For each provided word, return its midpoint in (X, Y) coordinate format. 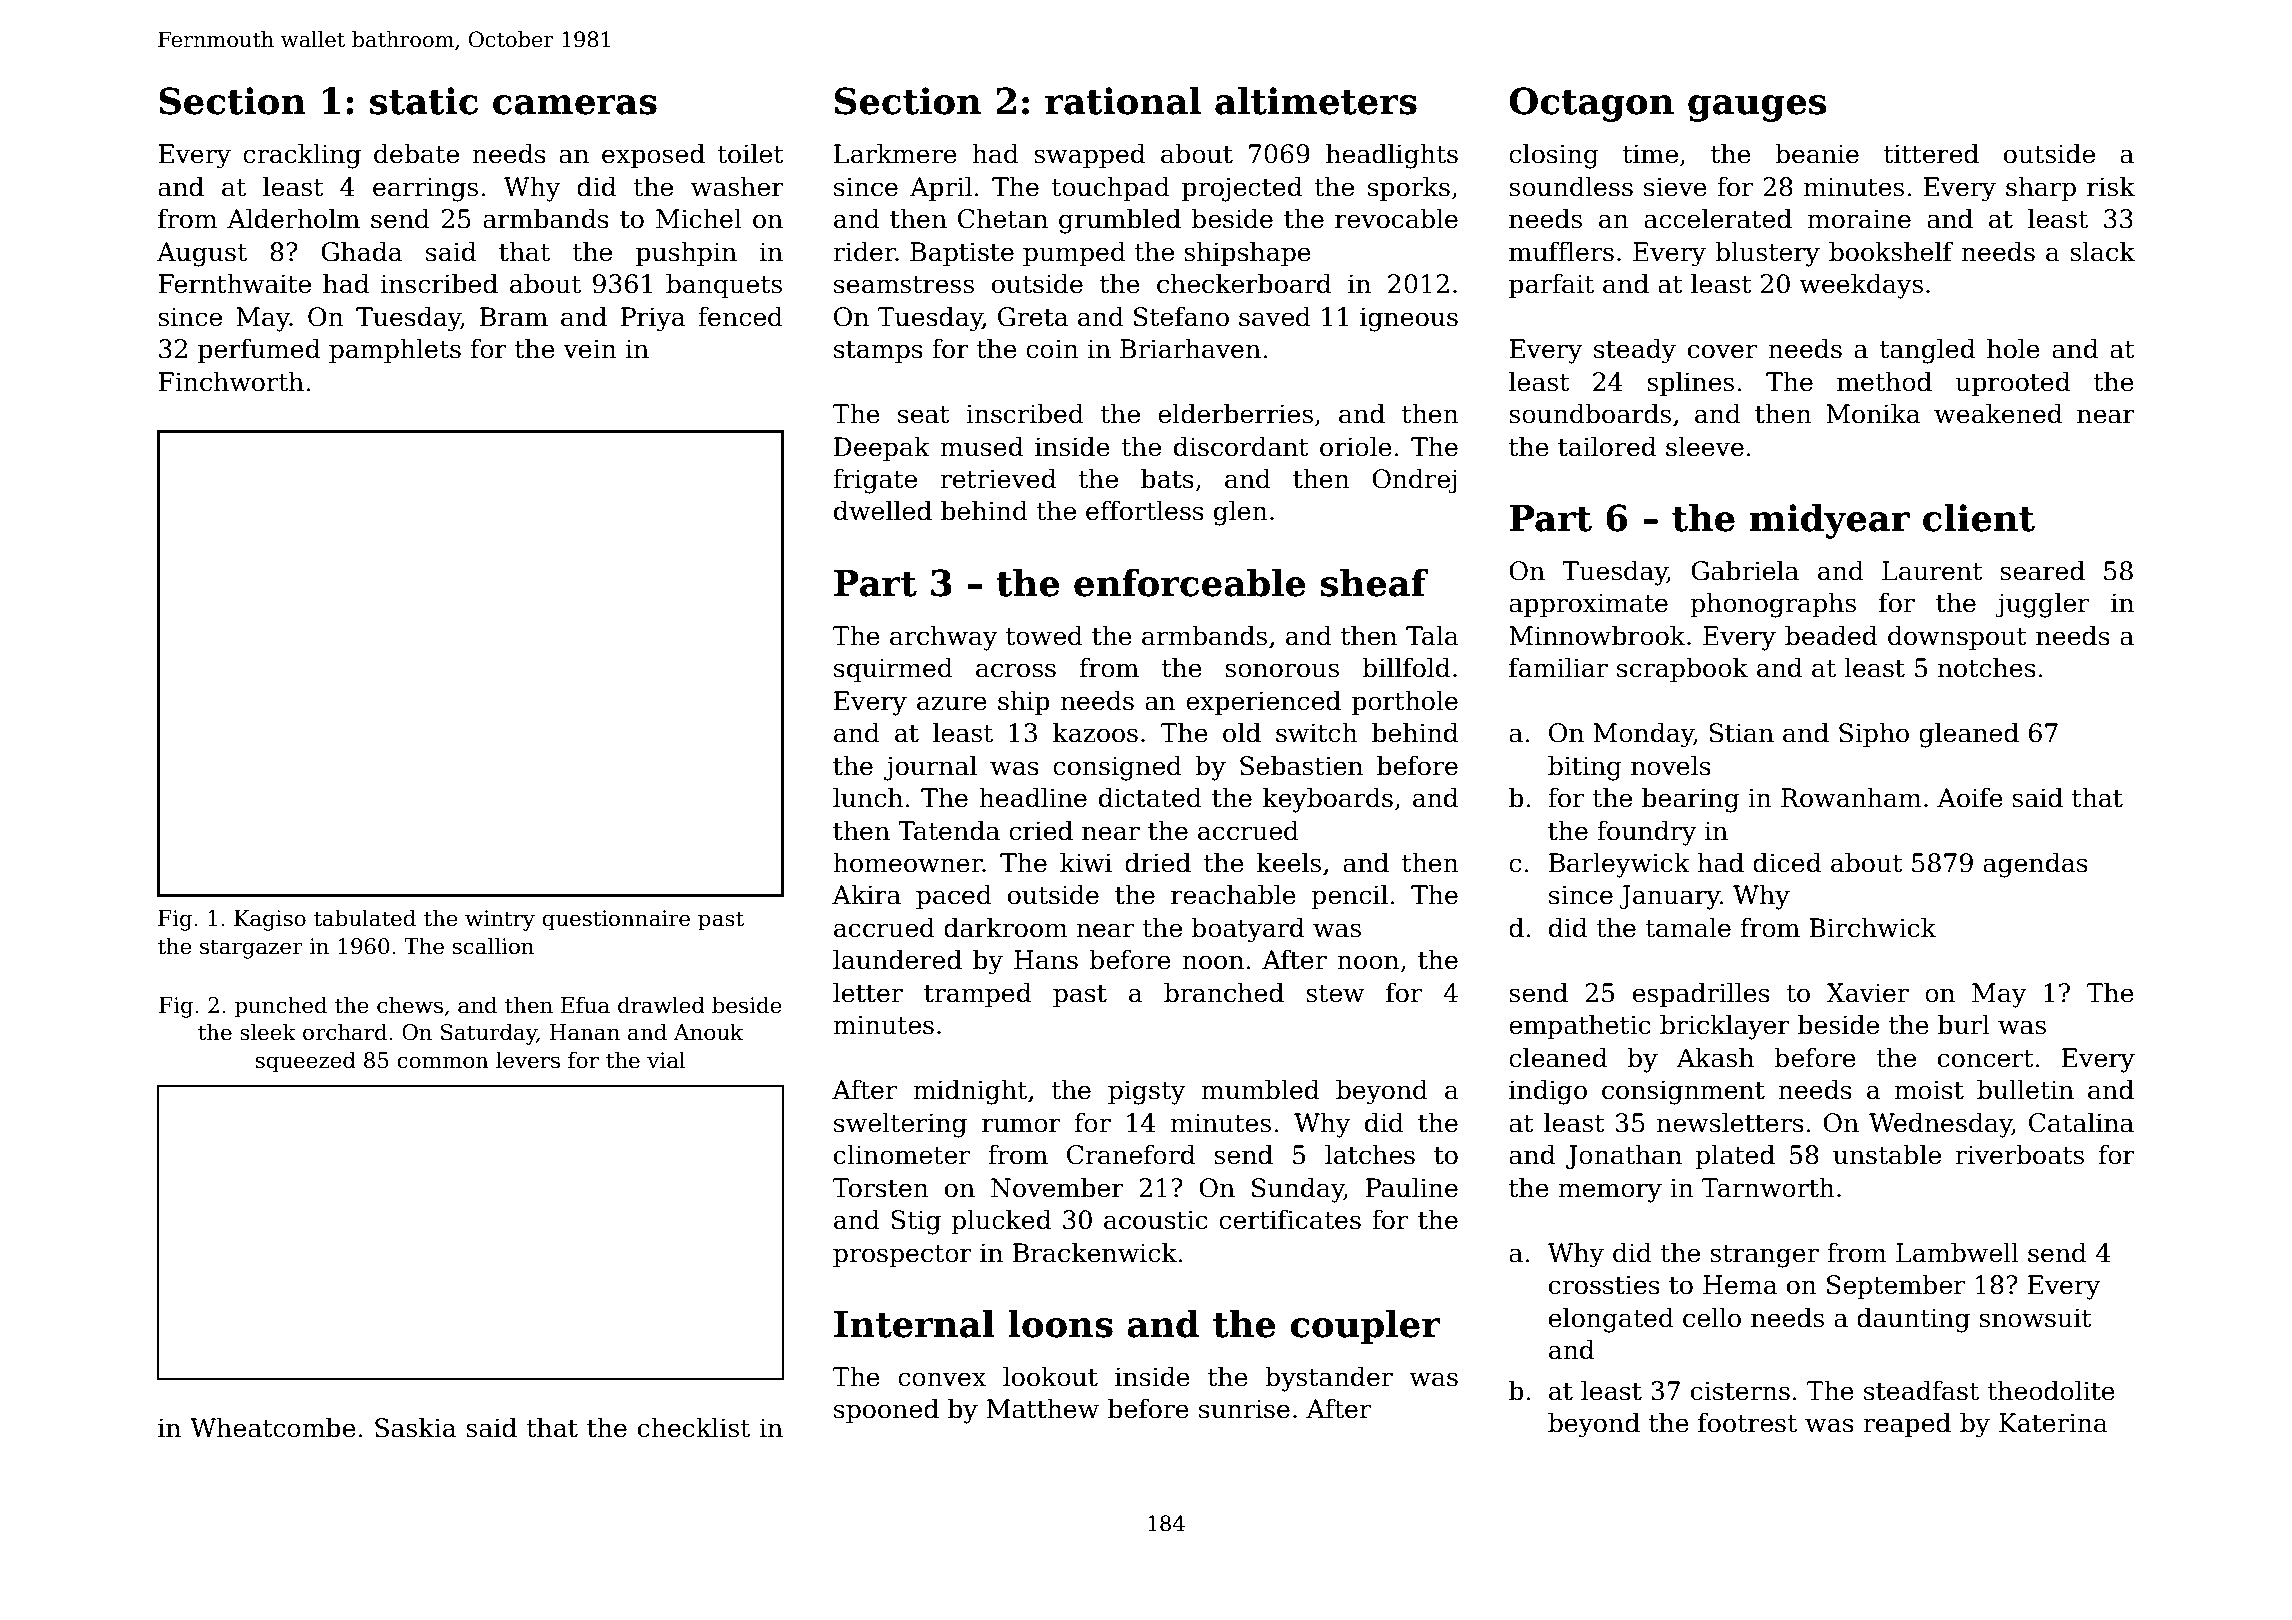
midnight (970, 1092)
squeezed (306, 1062)
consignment (1683, 1092)
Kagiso (270, 920)
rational (1123, 101)
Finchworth (231, 381)
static (424, 101)
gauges (1757, 108)
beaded (1831, 635)
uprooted (2012, 383)
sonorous (1282, 670)
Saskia (415, 1427)
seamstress (904, 285)
